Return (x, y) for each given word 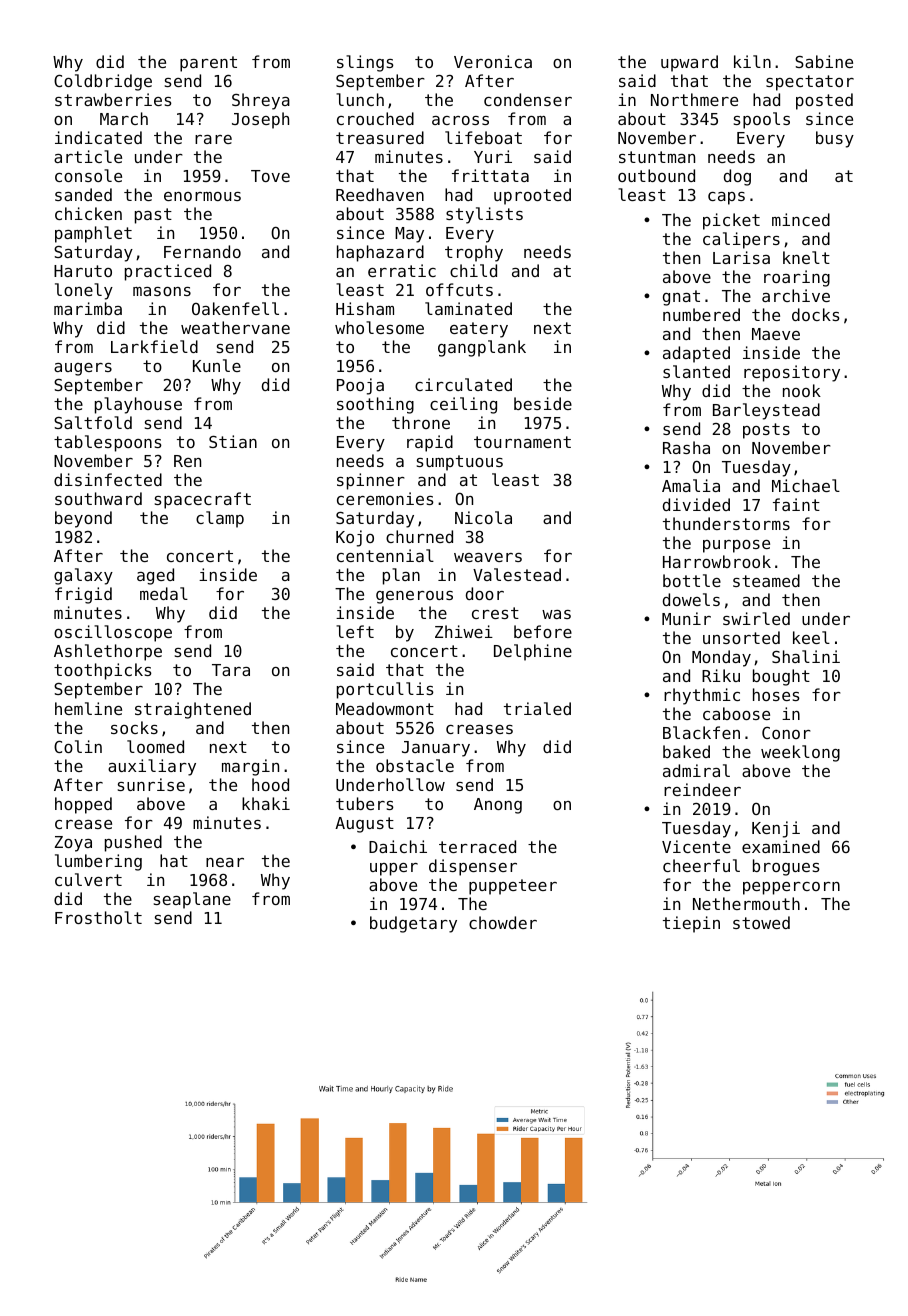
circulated (463, 384)
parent (208, 64)
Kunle (217, 365)
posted (824, 101)
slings (365, 63)
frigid (83, 595)
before (543, 631)
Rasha (686, 447)
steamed (766, 580)
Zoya (73, 844)
